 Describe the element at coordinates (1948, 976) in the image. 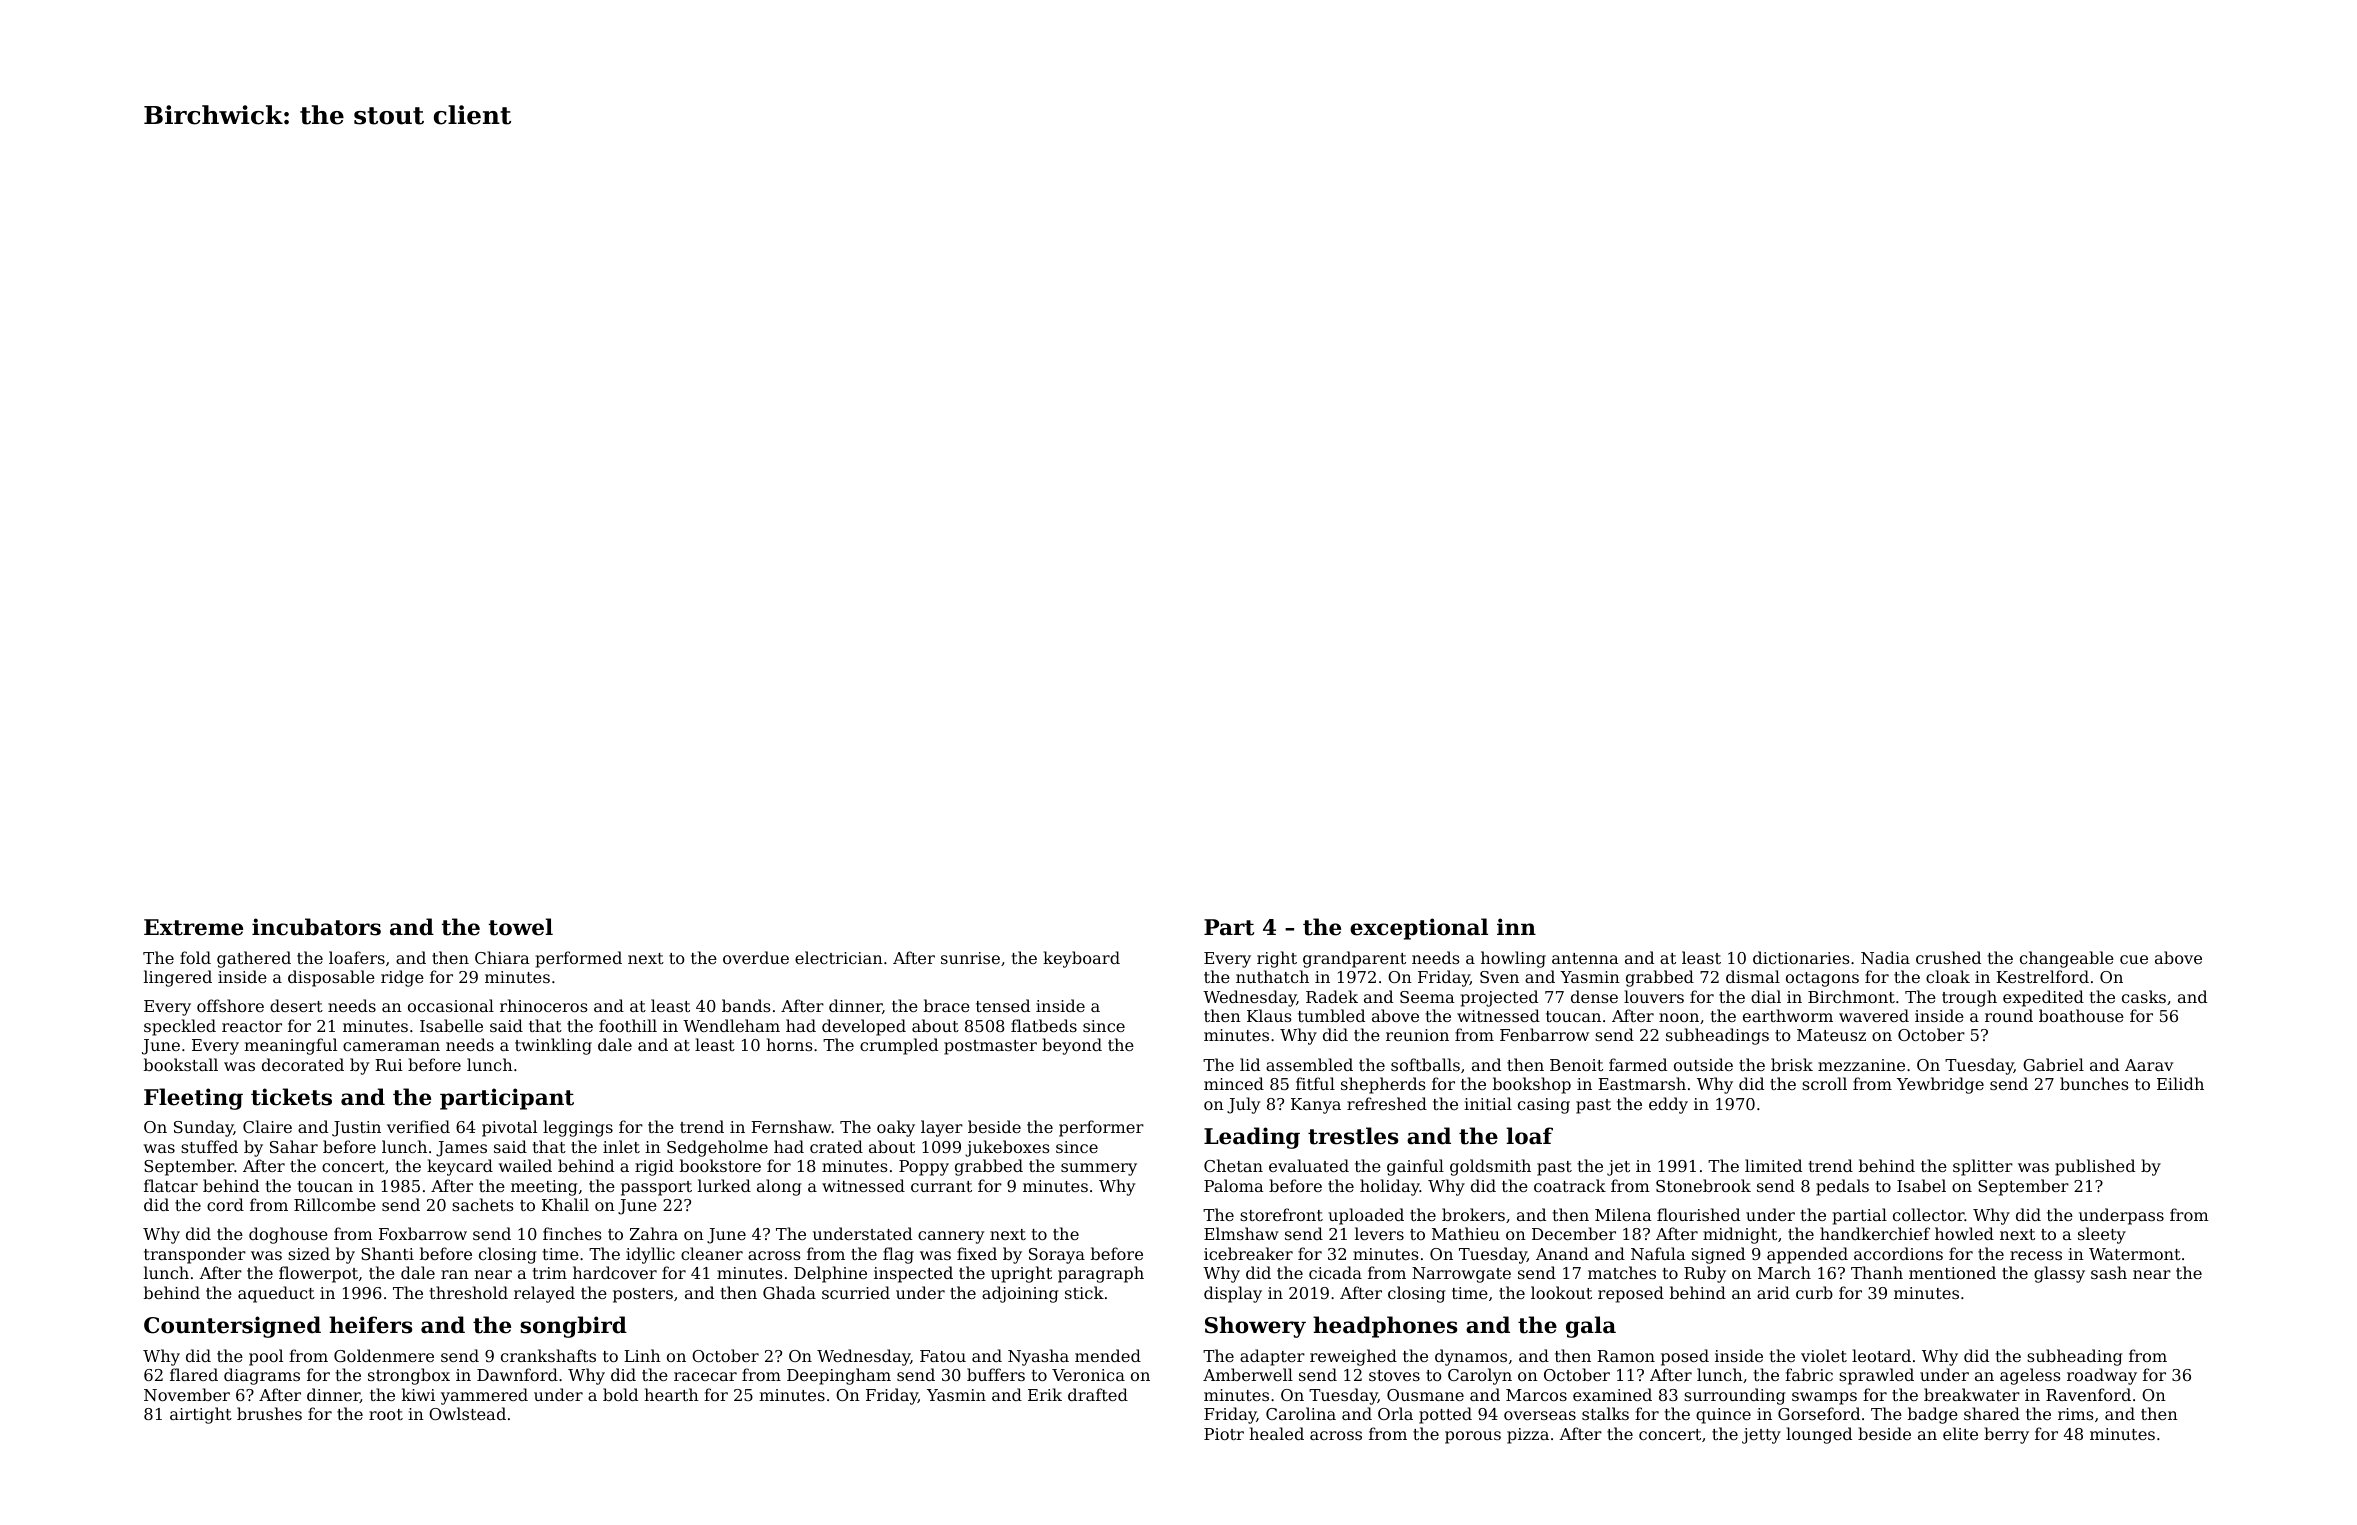

I see `cloak` at that location.
